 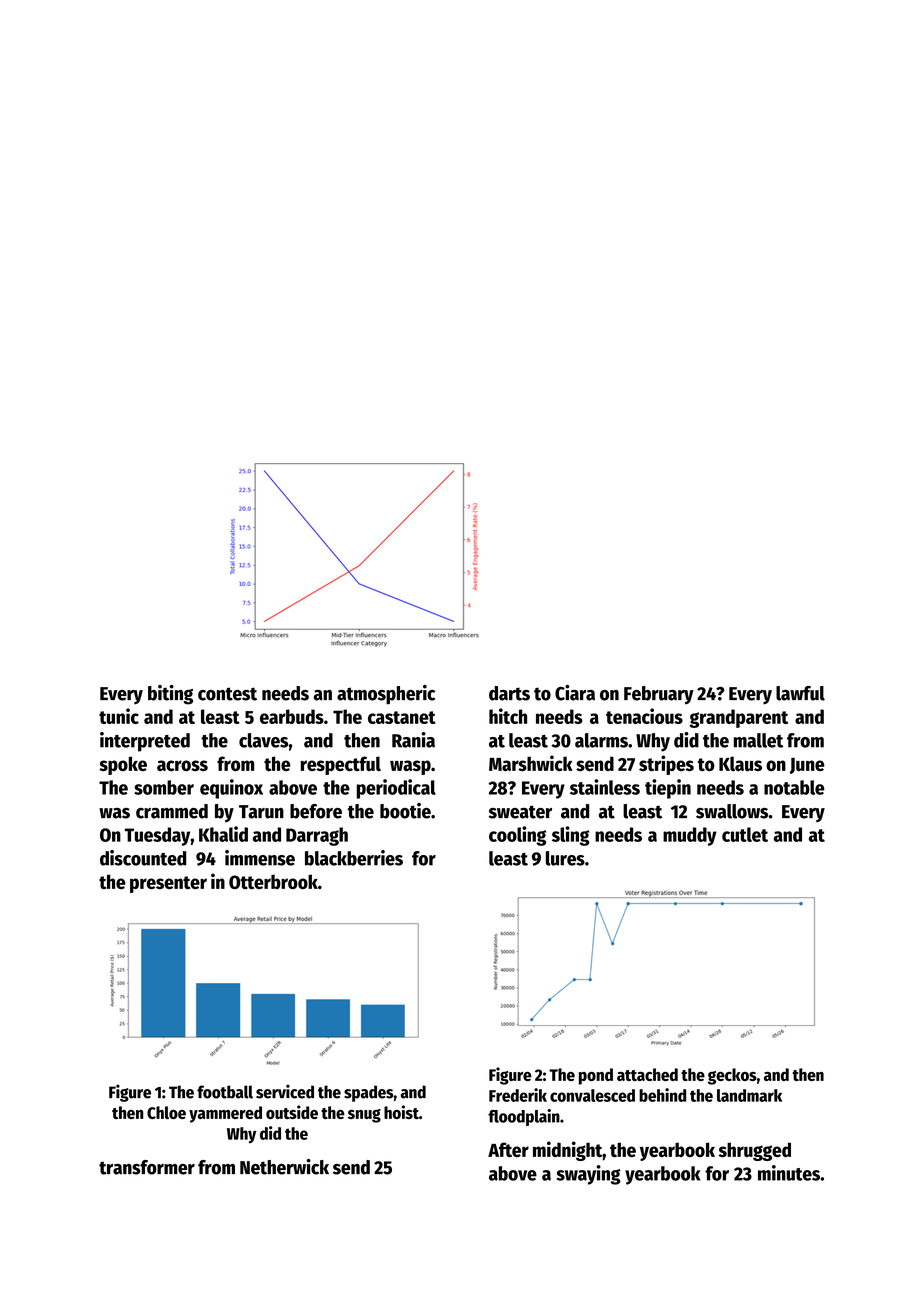 What do you see at coordinates (732, 1076) in the document?
I see `geckos` at bounding box center [732, 1076].
